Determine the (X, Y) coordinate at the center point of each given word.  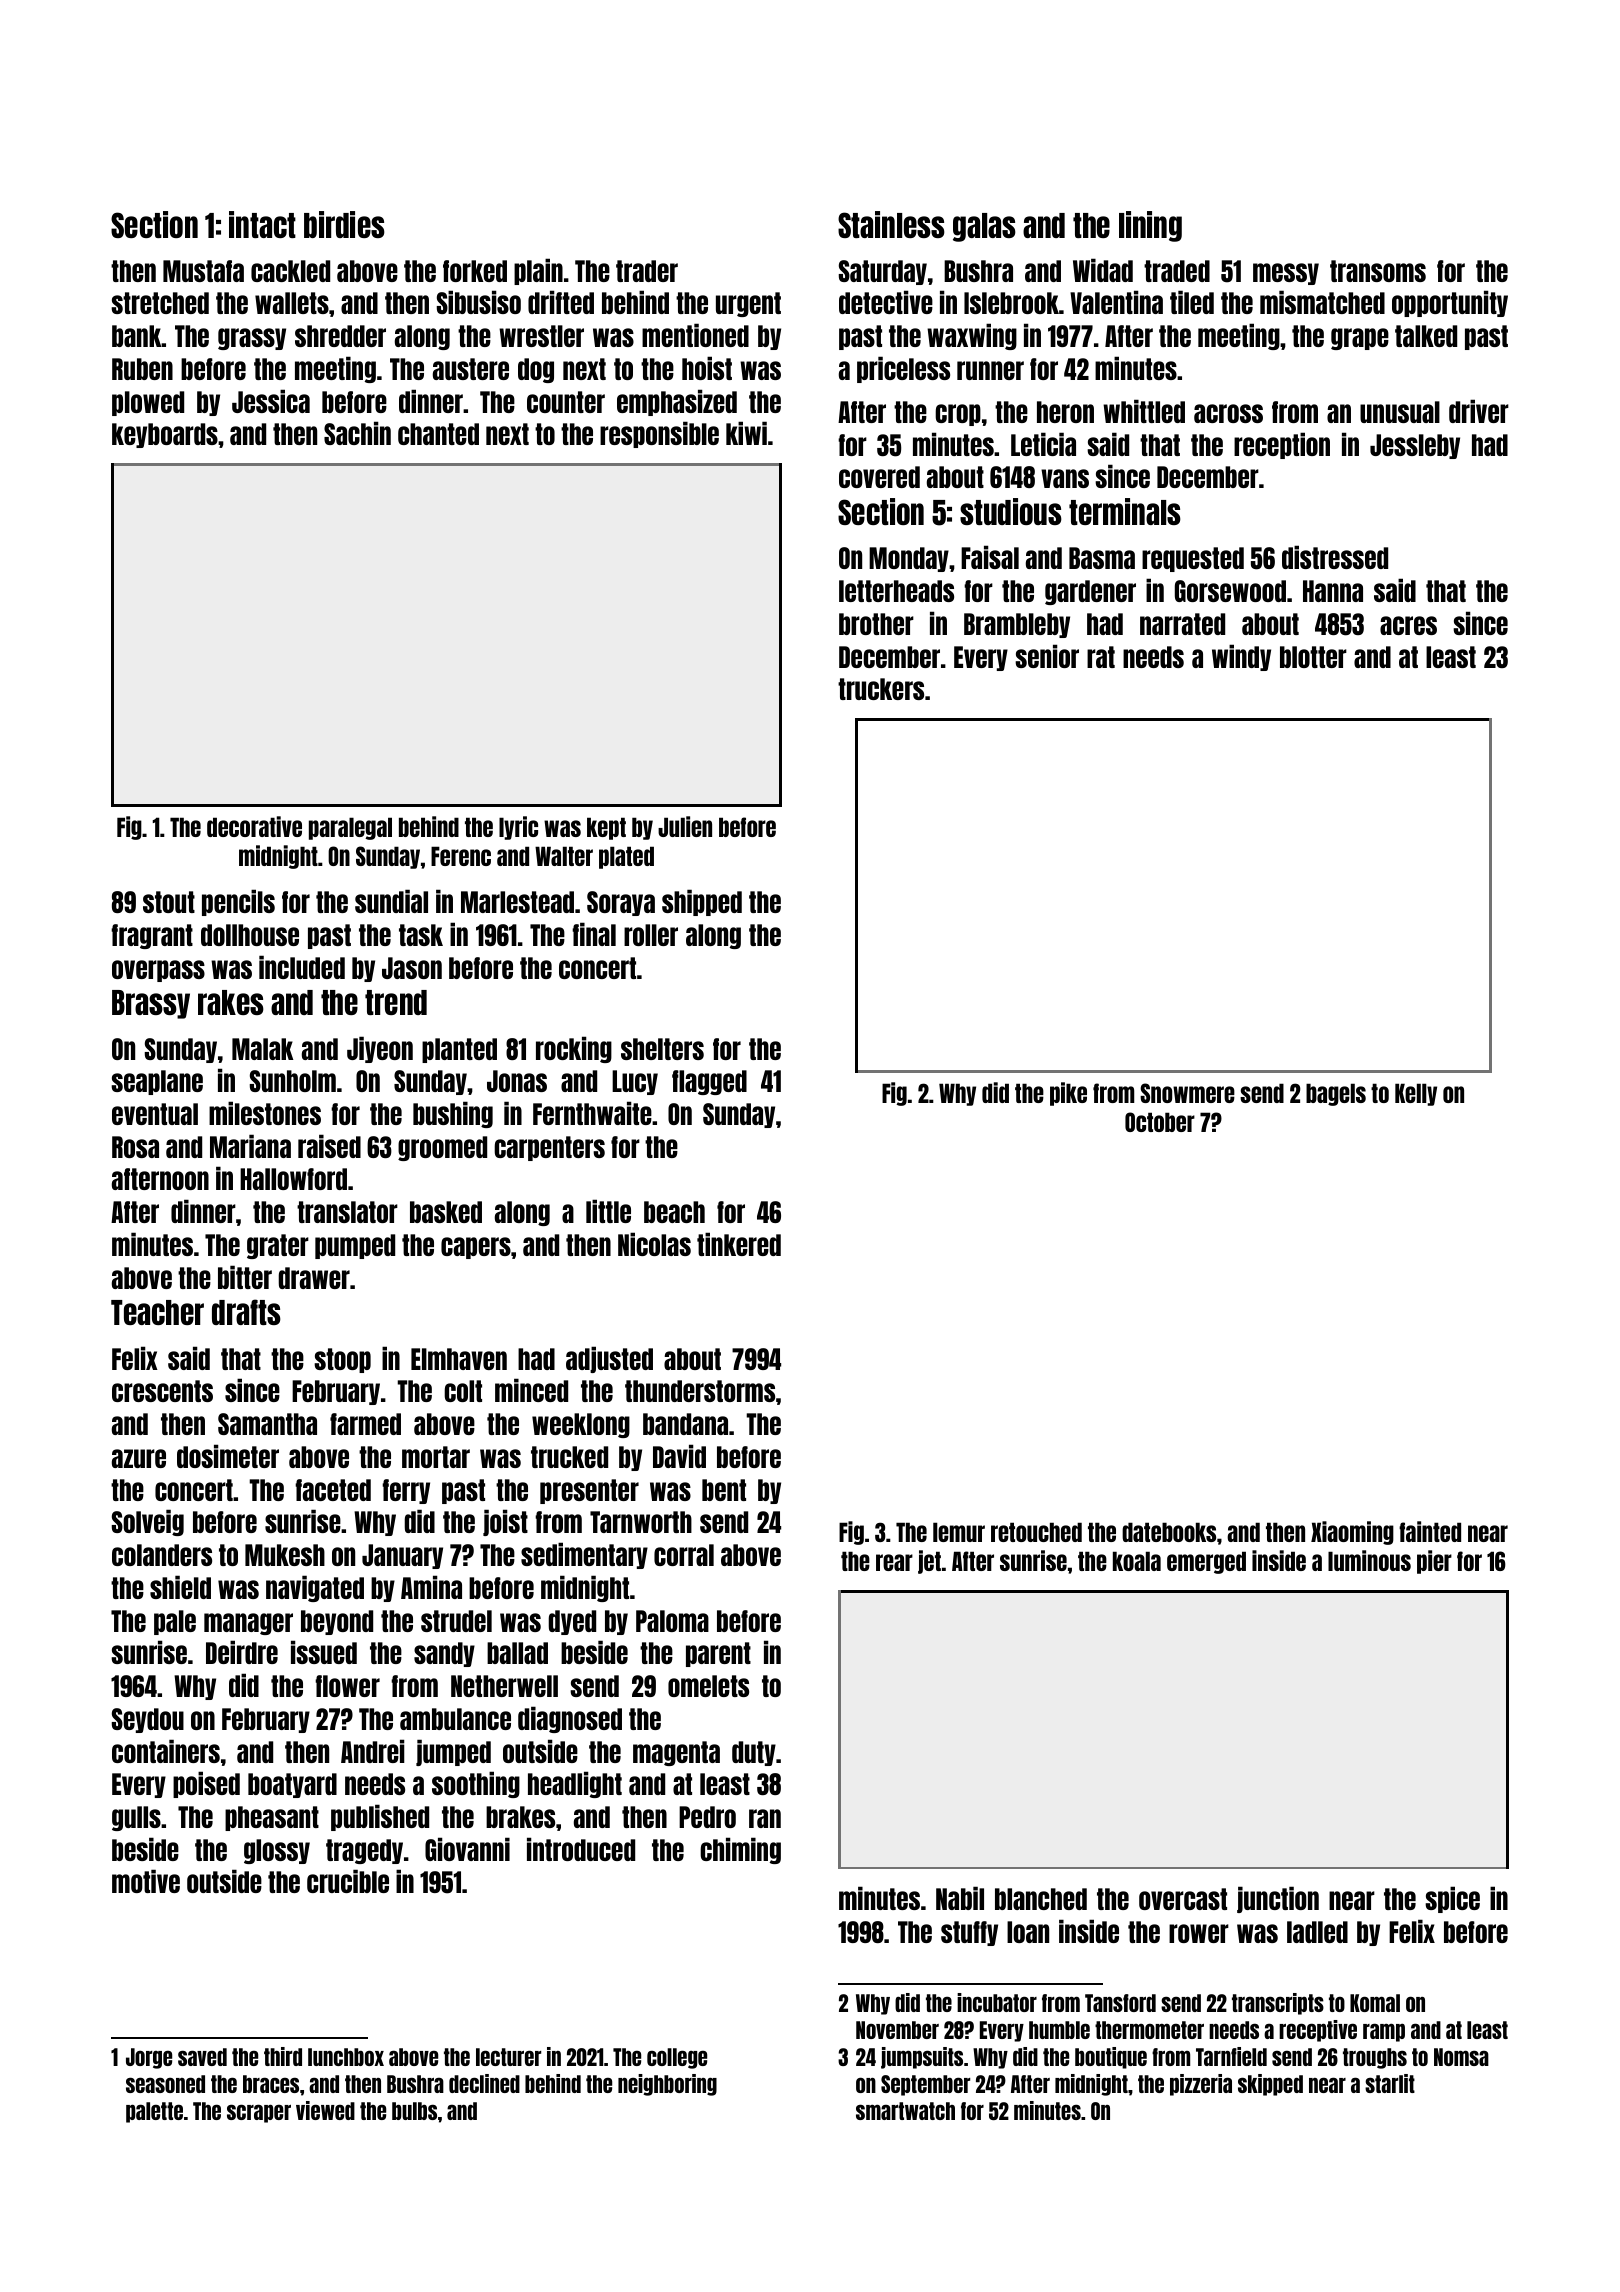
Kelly (1416, 1094)
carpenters (549, 1148)
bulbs (414, 2111)
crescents (162, 1391)
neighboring (667, 2085)
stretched (160, 303)
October (1160, 1122)
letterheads (896, 591)
